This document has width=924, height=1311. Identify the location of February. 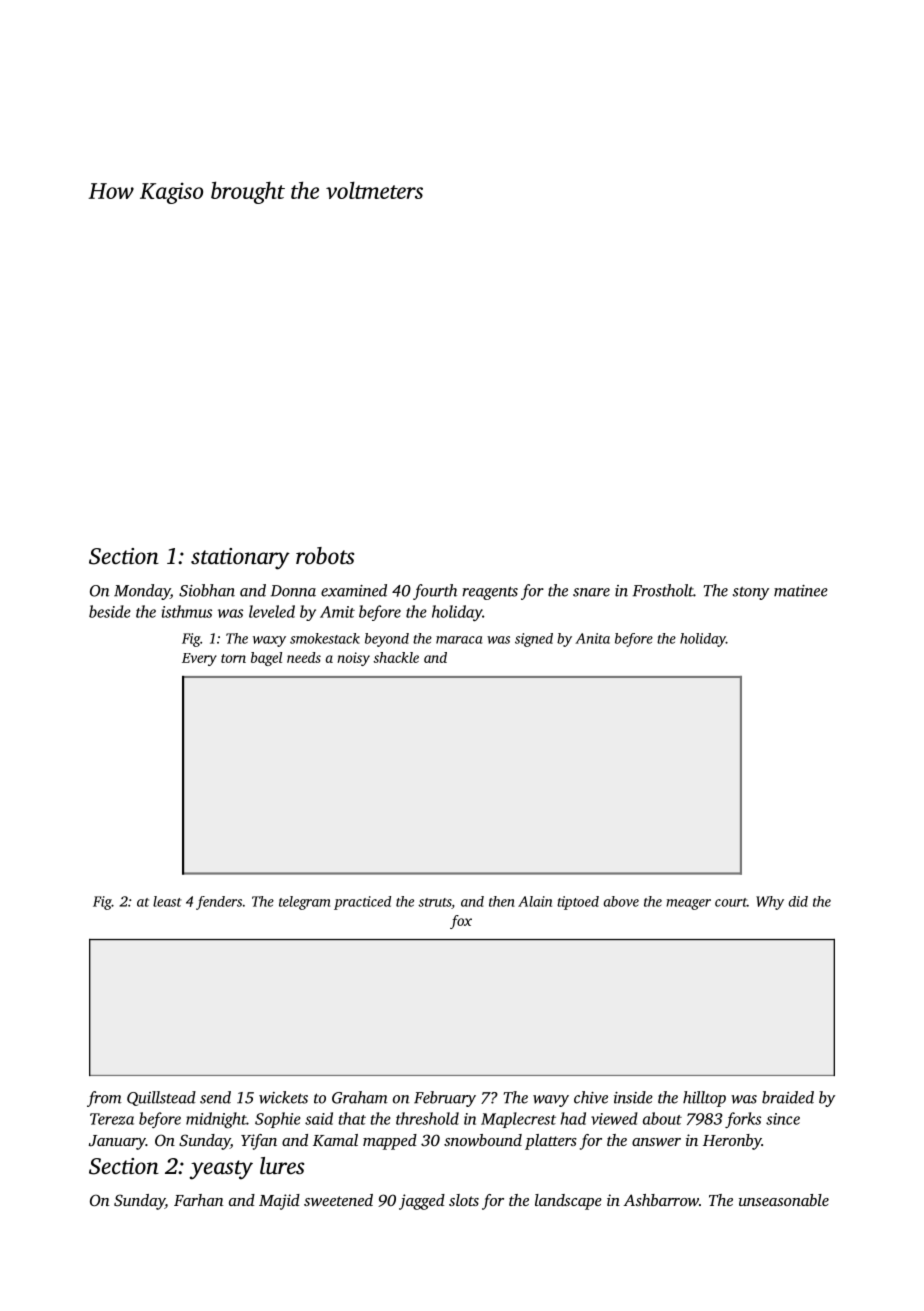
(445, 1099).
